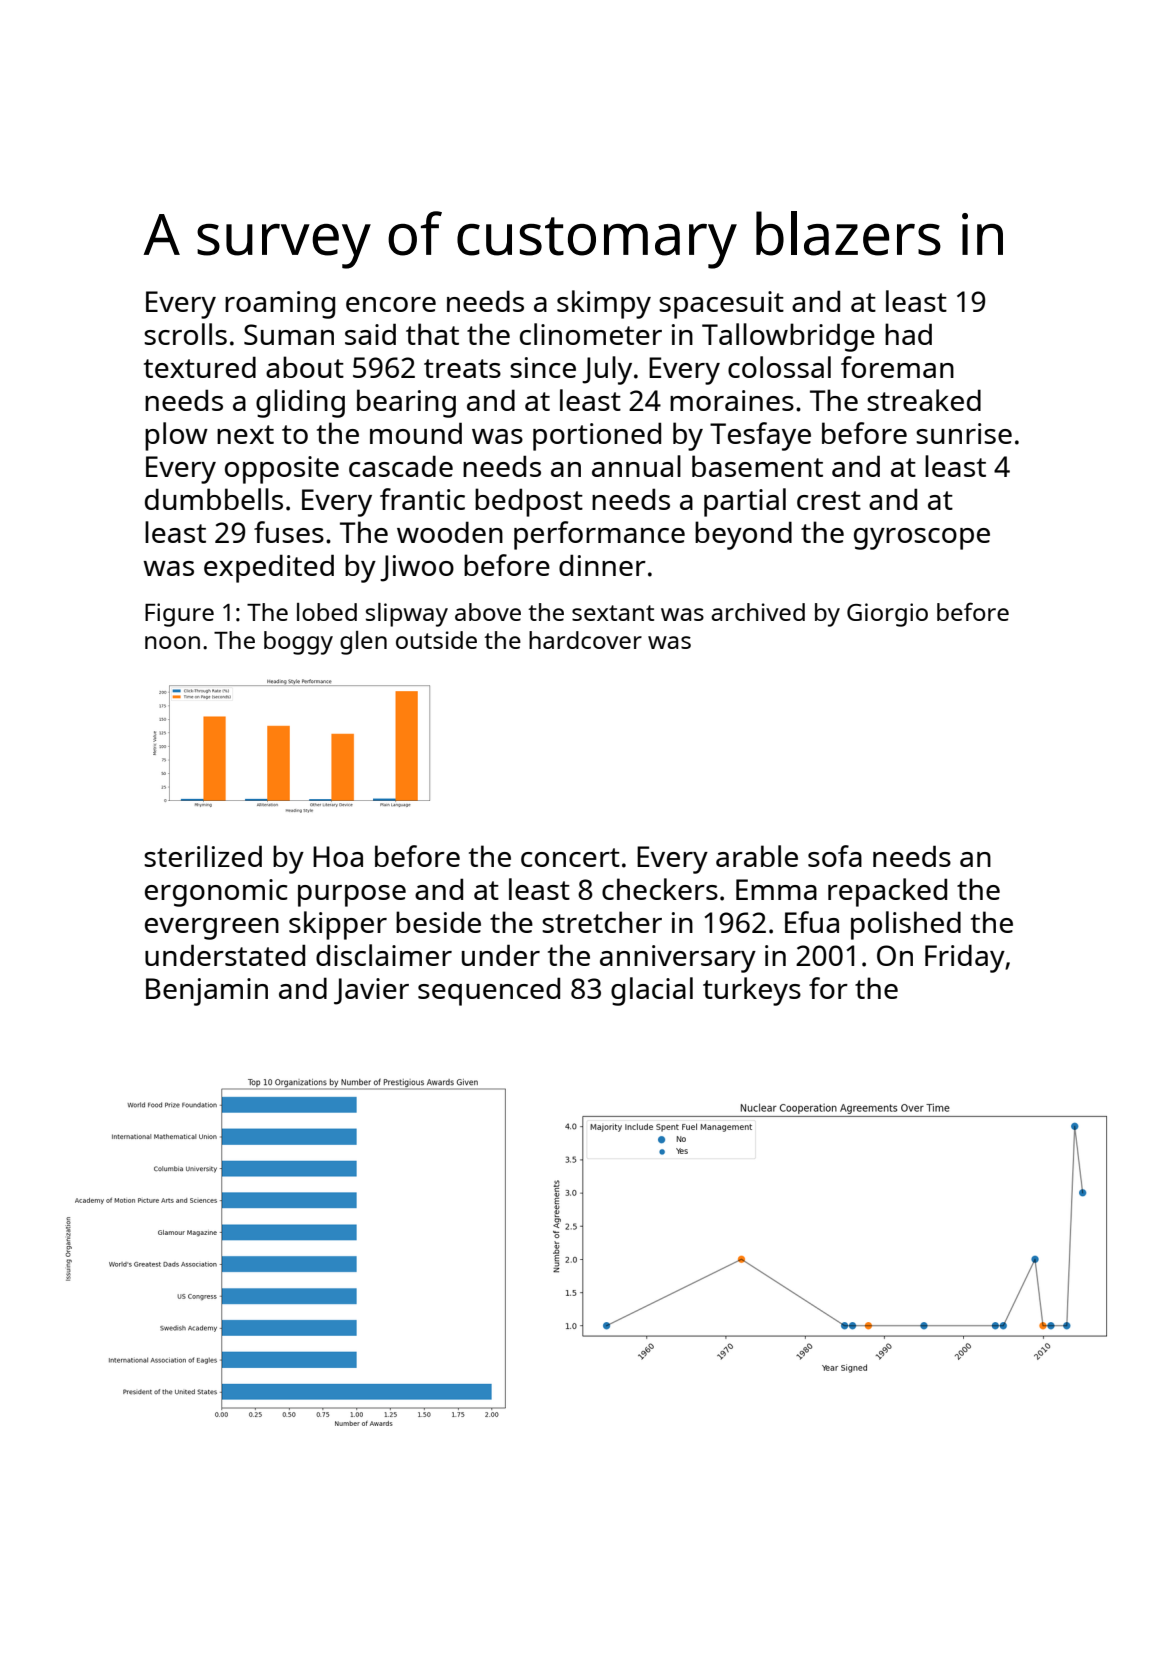 This page has height=1654, width=1165. What do you see at coordinates (570, 857) in the page?
I see `concert` at bounding box center [570, 857].
